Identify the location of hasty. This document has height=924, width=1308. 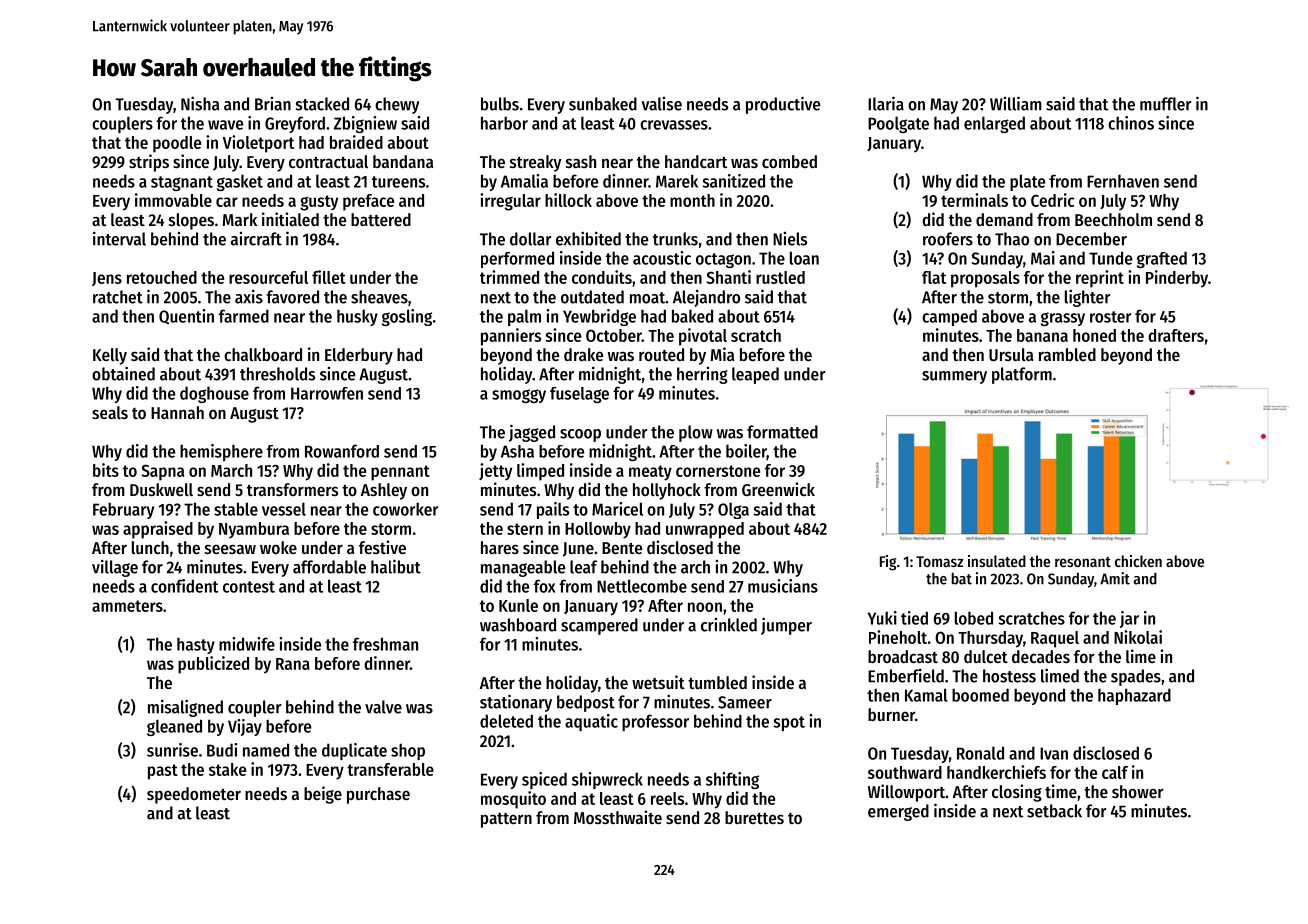
(196, 645).
